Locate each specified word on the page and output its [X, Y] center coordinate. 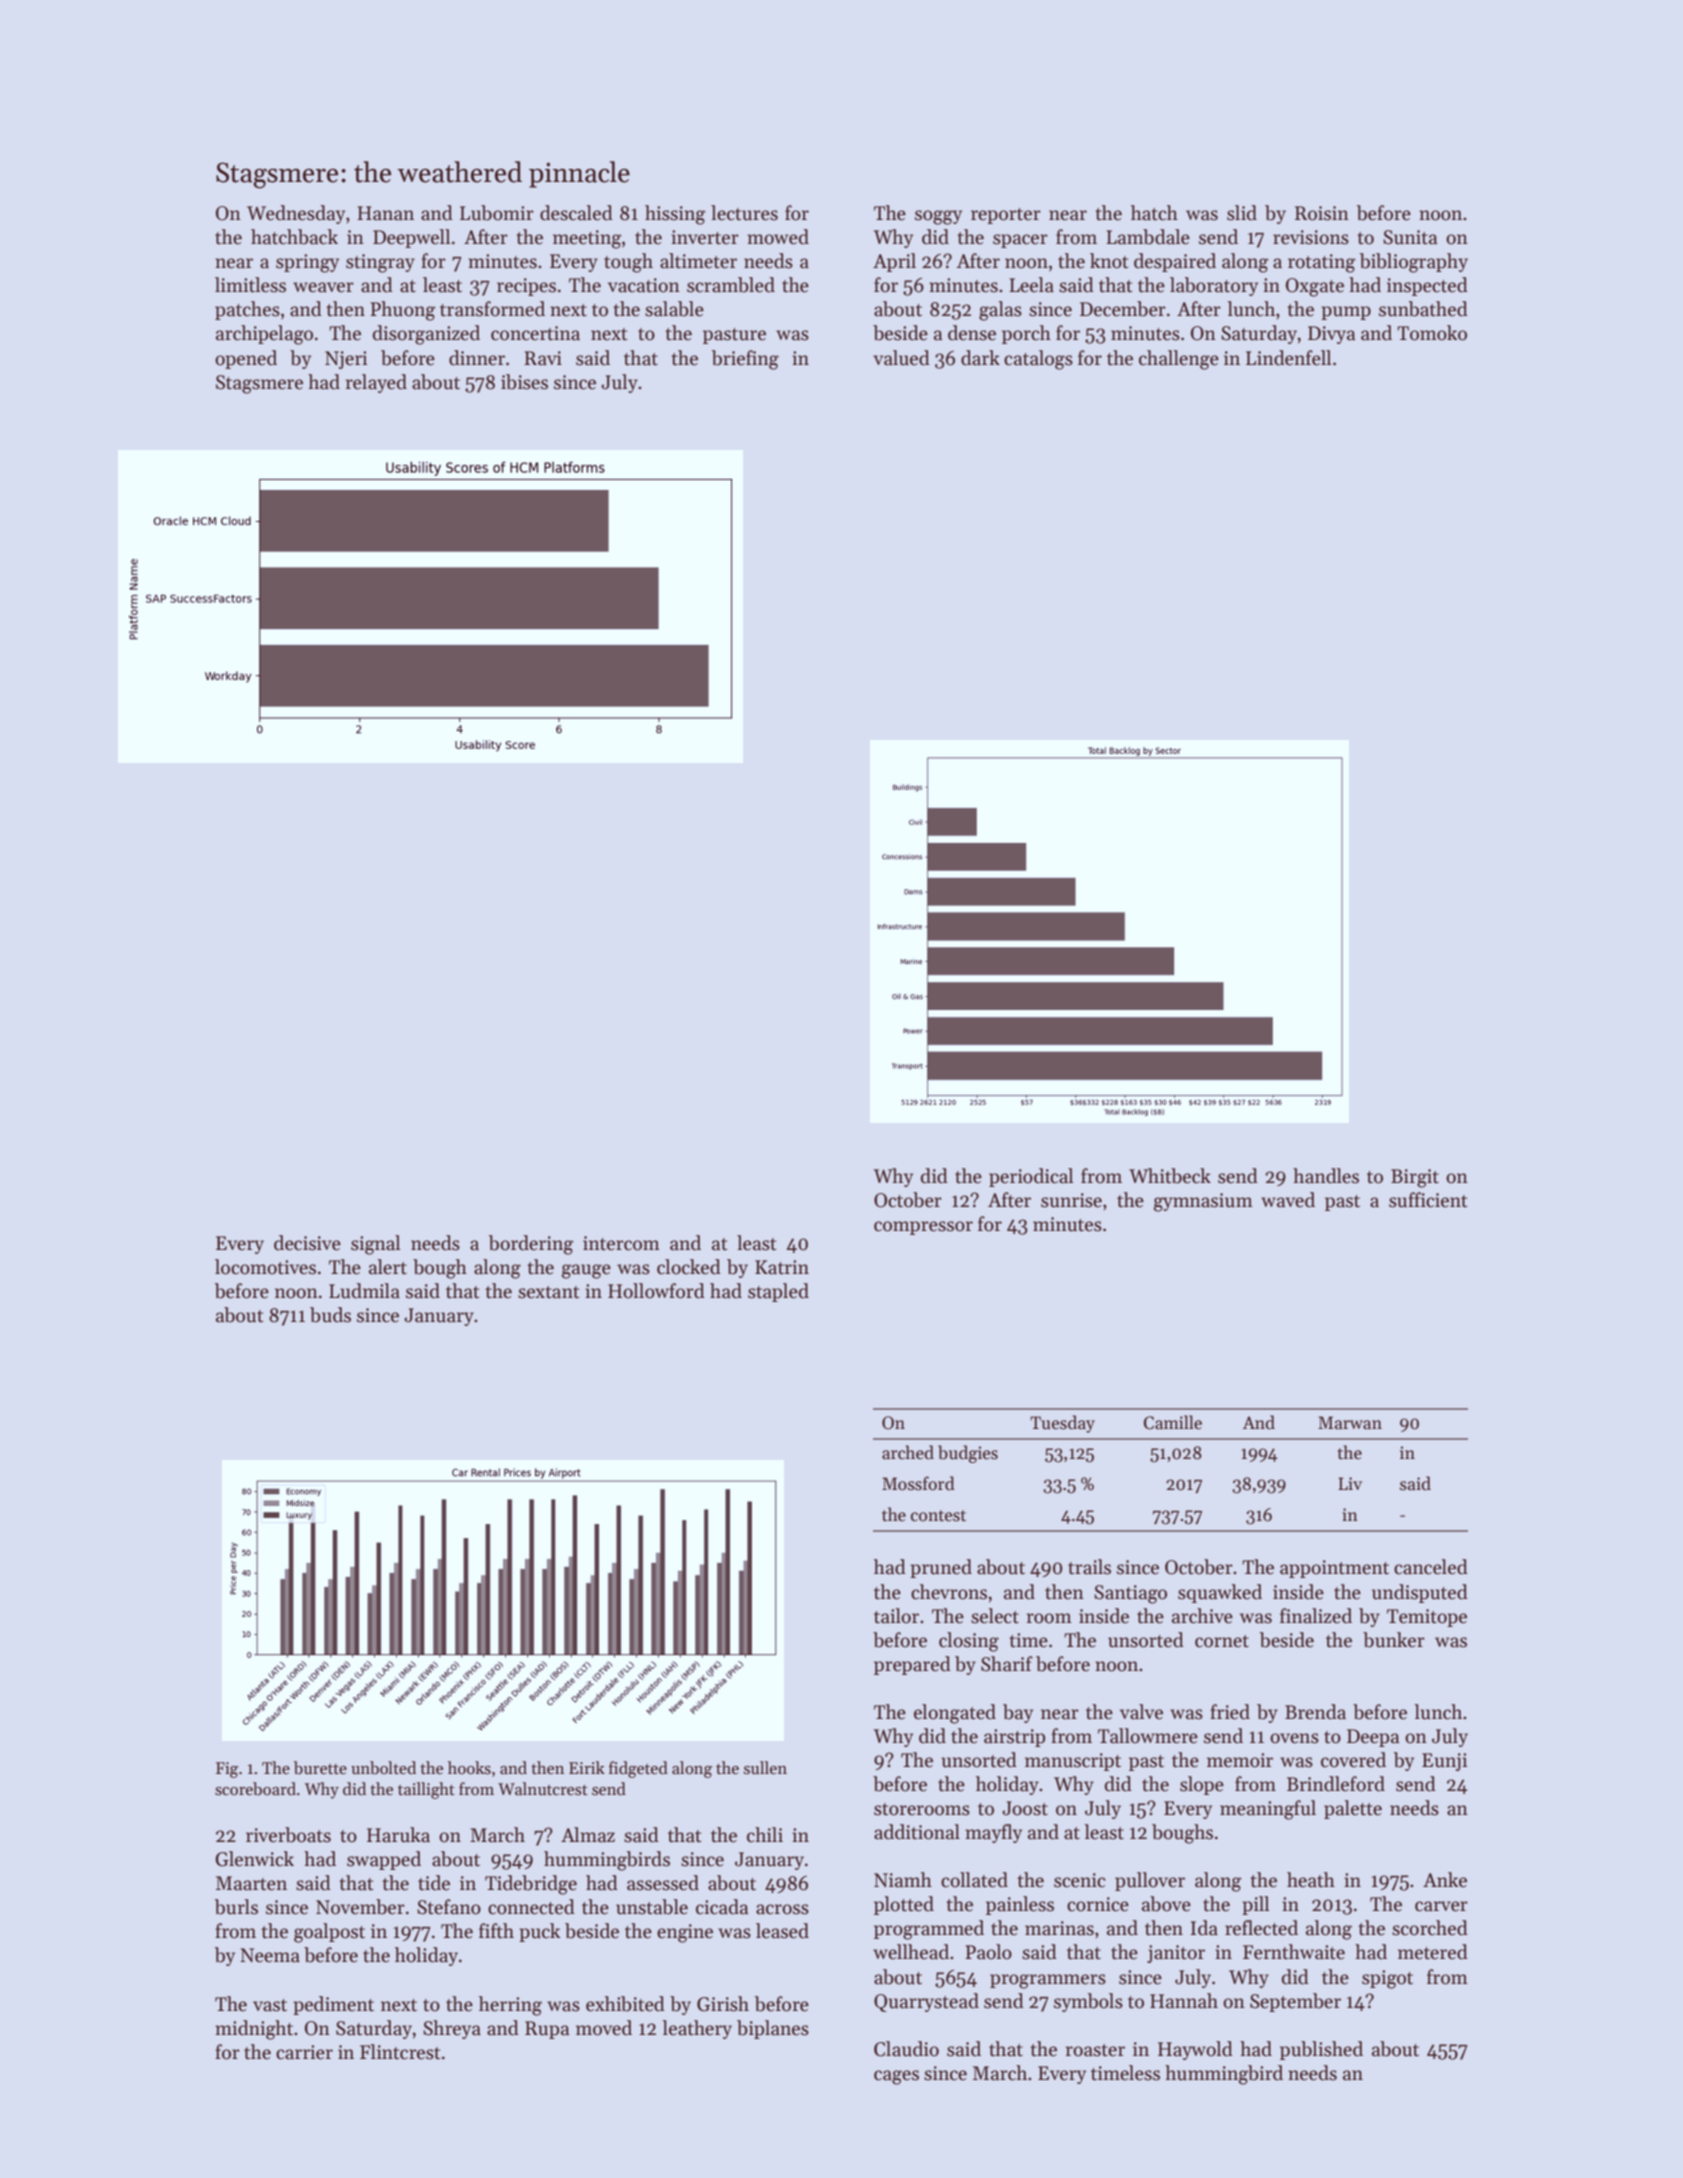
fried [1230, 1712]
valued [901, 358]
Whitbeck [1170, 1176]
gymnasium [1203, 1202]
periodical [1031, 1177]
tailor [896, 1616]
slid [1242, 213]
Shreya [452, 2029]
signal [375, 1245]
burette [320, 1768]
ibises [524, 382]
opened [246, 359]
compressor [923, 1228]
